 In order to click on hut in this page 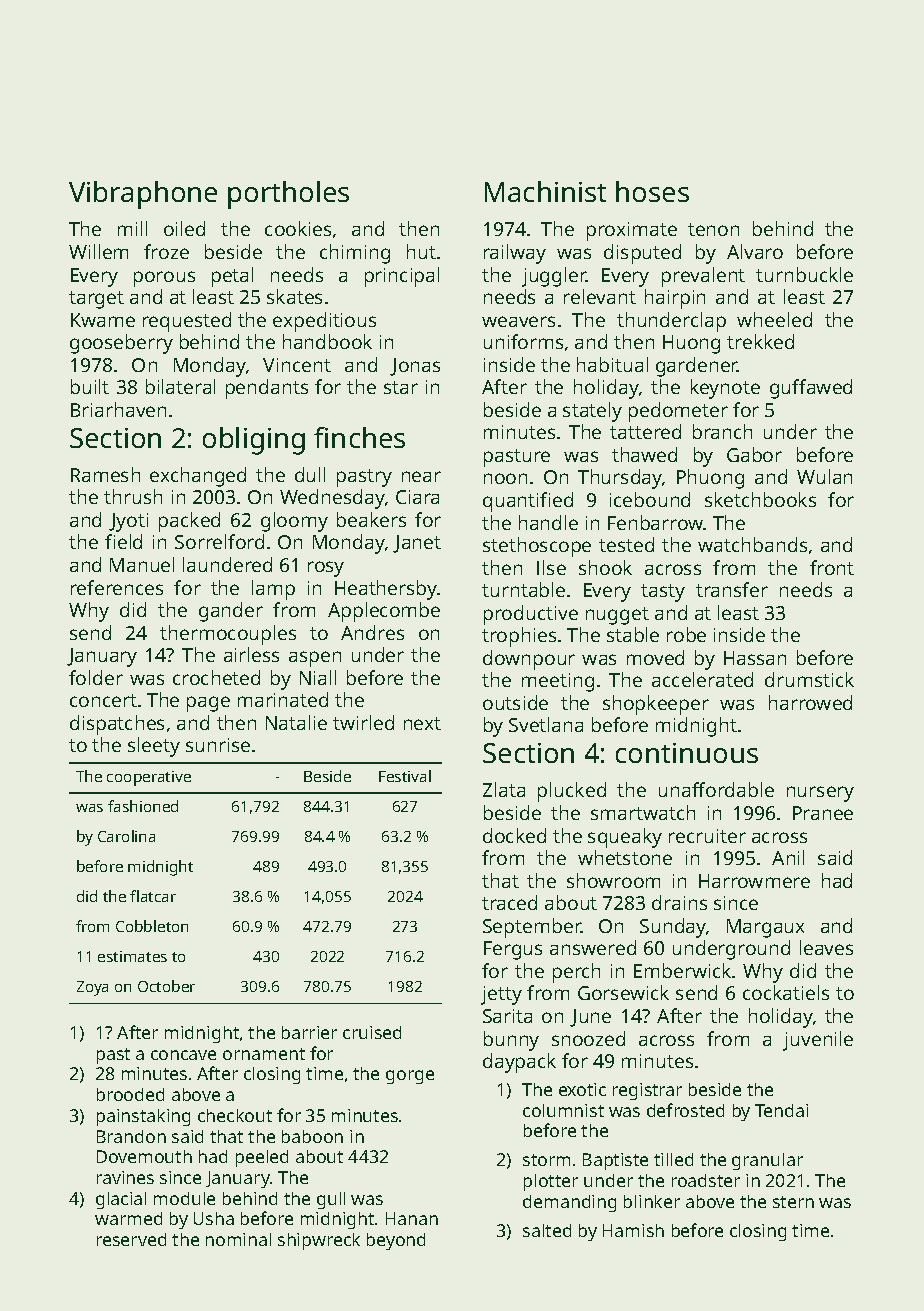, I will do `click(421, 251)`.
